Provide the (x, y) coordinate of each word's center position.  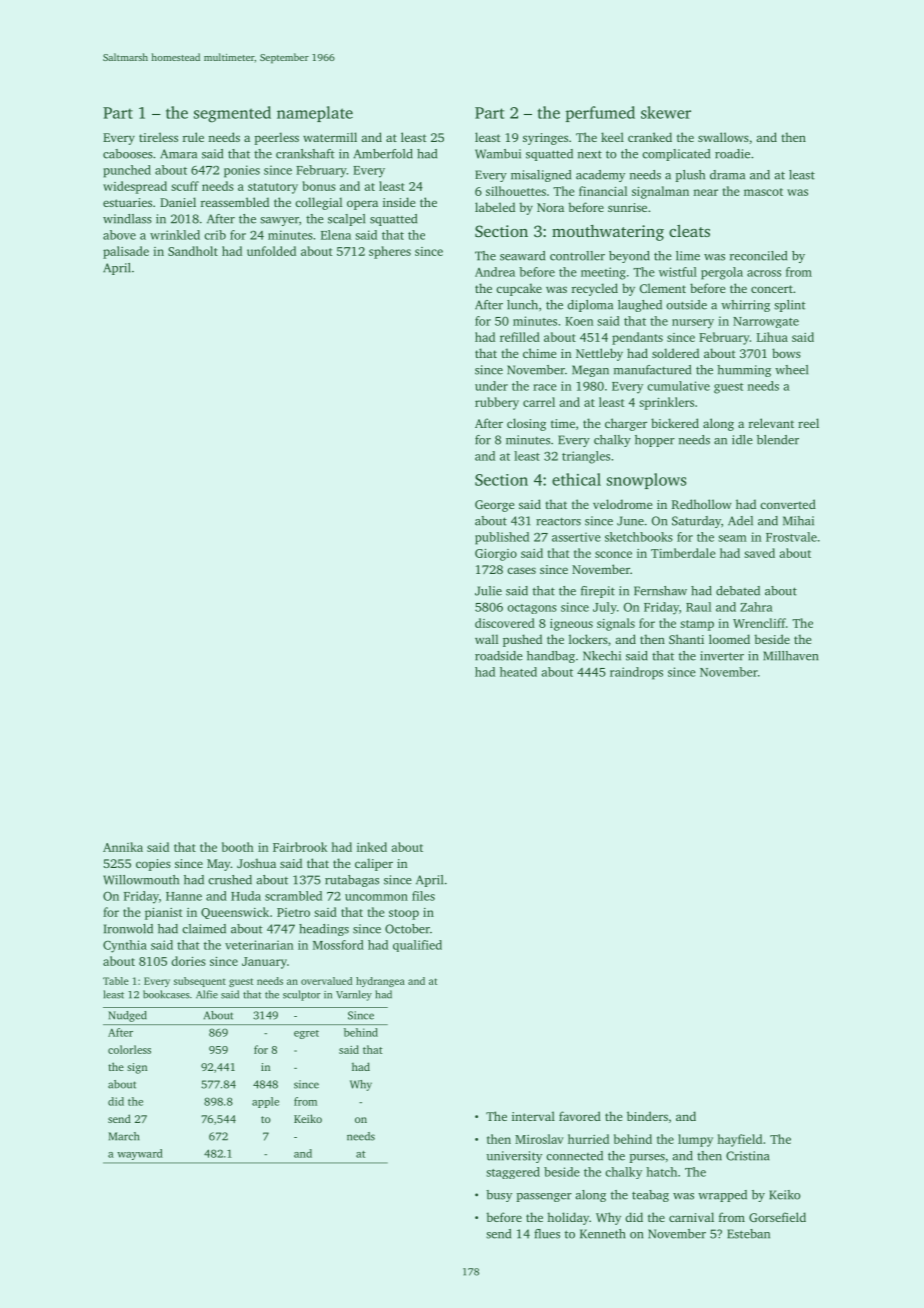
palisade (126, 252)
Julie (488, 591)
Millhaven (790, 656)
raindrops (636, 673)
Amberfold (383, 154)
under (491, 386)
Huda (246, 896)
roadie (732, 154)
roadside (499, 656)
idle (742, 440)
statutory (273, 188)
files (423, 896)
